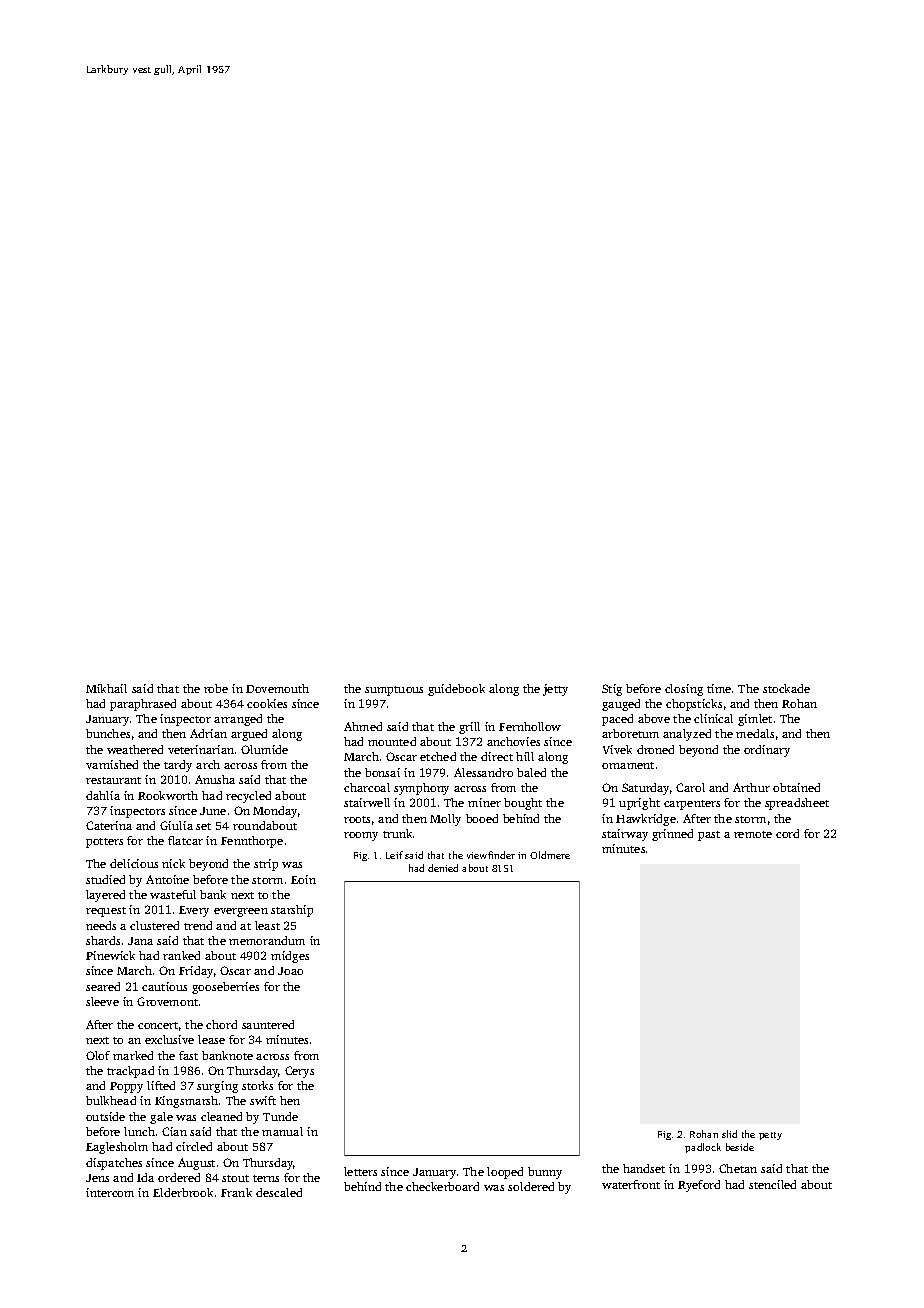 Image resolution: width=924 pixels, height=1308 pixels. What do you see at coordinates (113, 780) in the screenshot?
I see `restaurant` at bounding box center [113, 780].
